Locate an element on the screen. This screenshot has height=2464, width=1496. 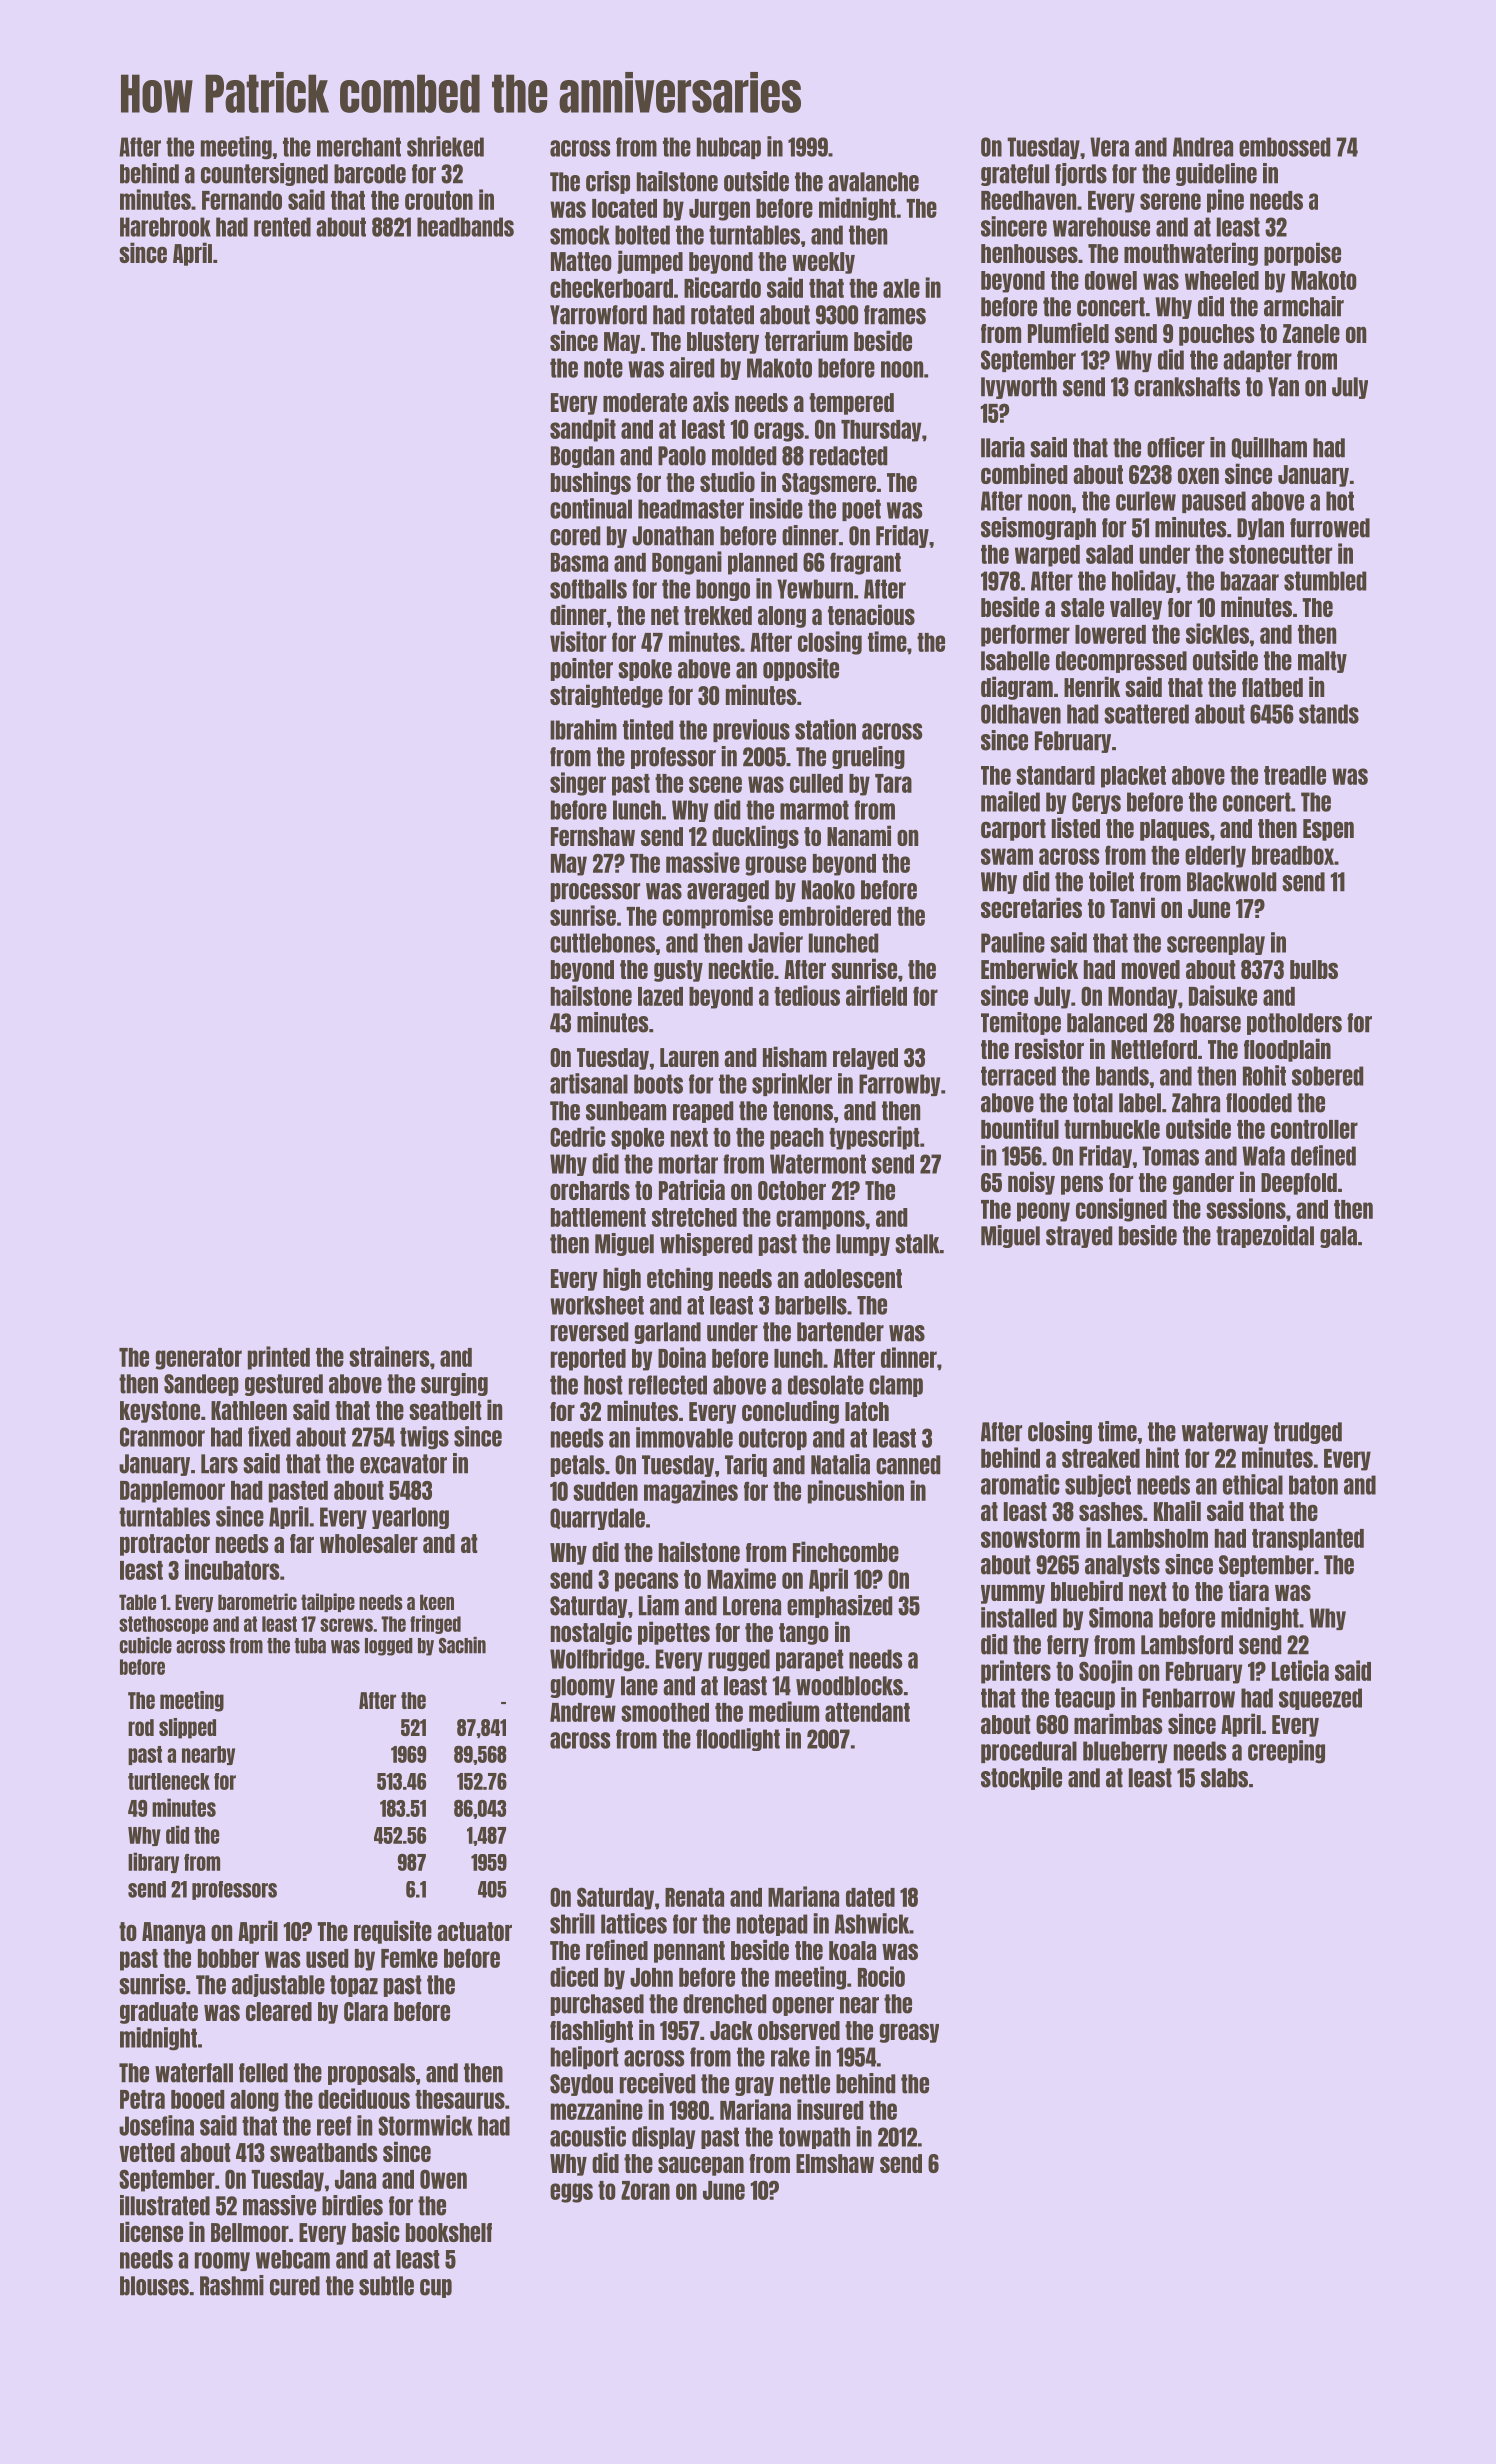
floodlight is located at coordinates (738, 1739).
